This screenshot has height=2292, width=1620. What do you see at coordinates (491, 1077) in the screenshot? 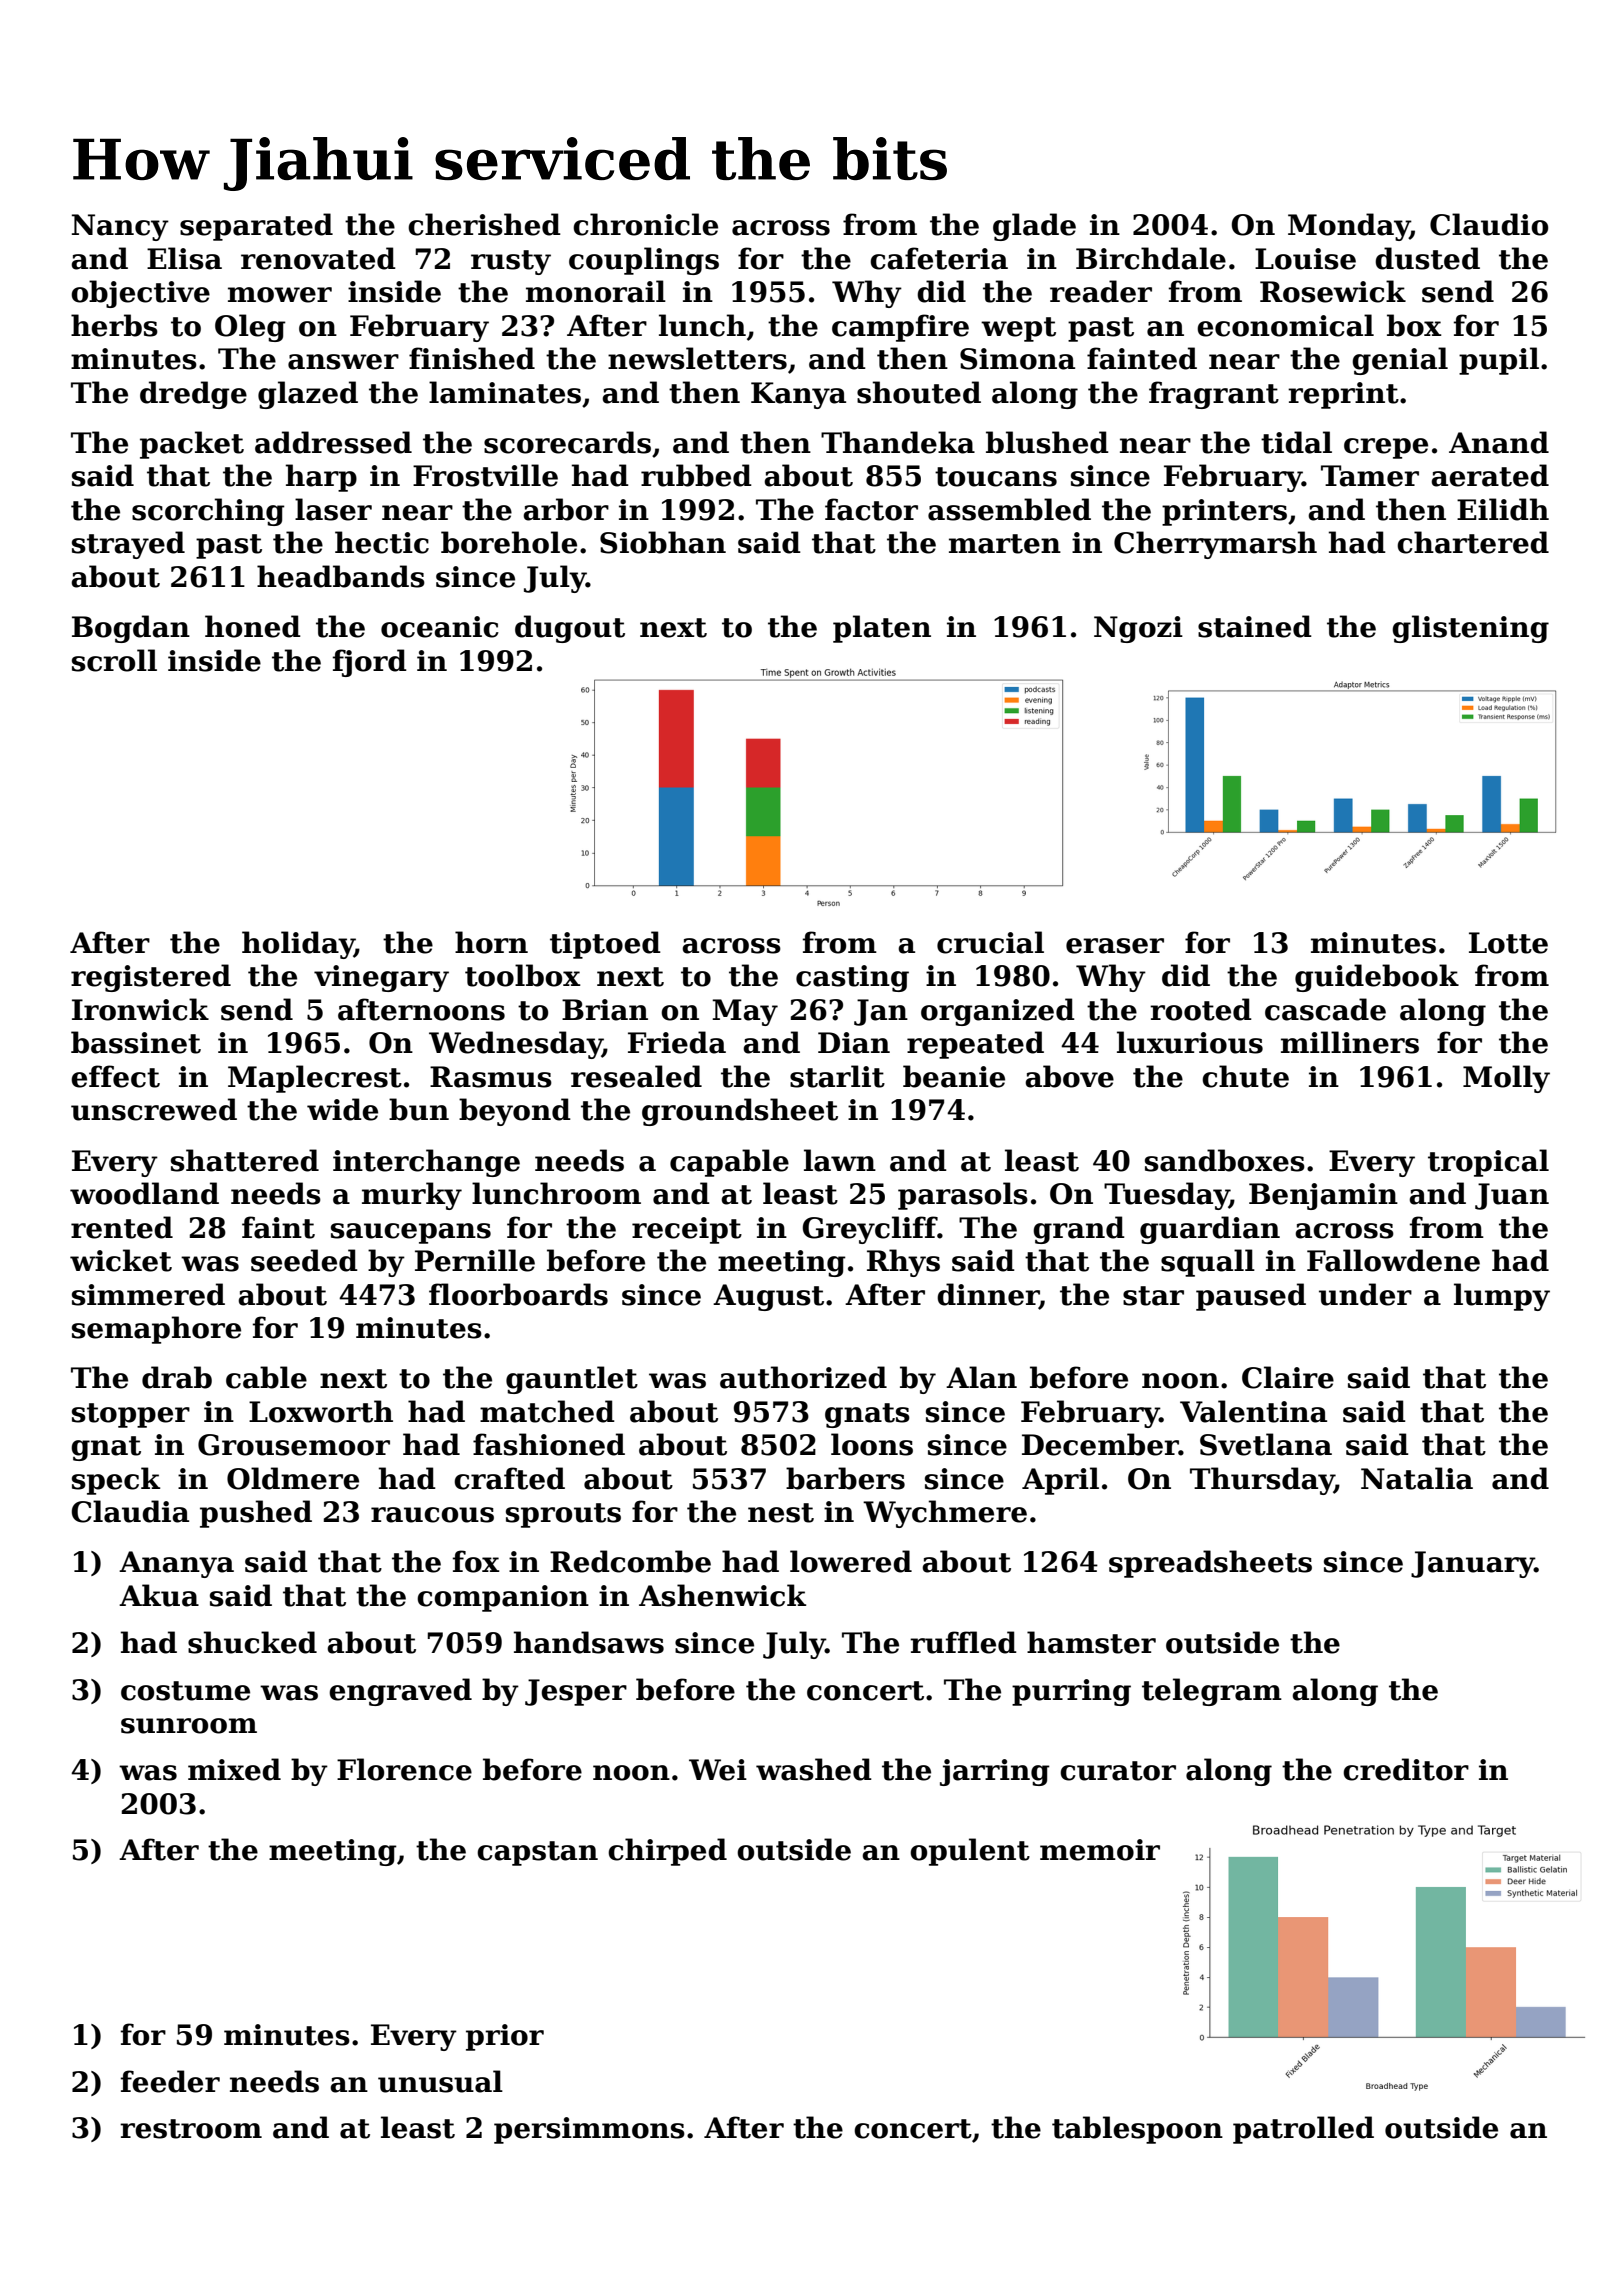
I see `Rasmus` at bounding box center [491, 1077].
